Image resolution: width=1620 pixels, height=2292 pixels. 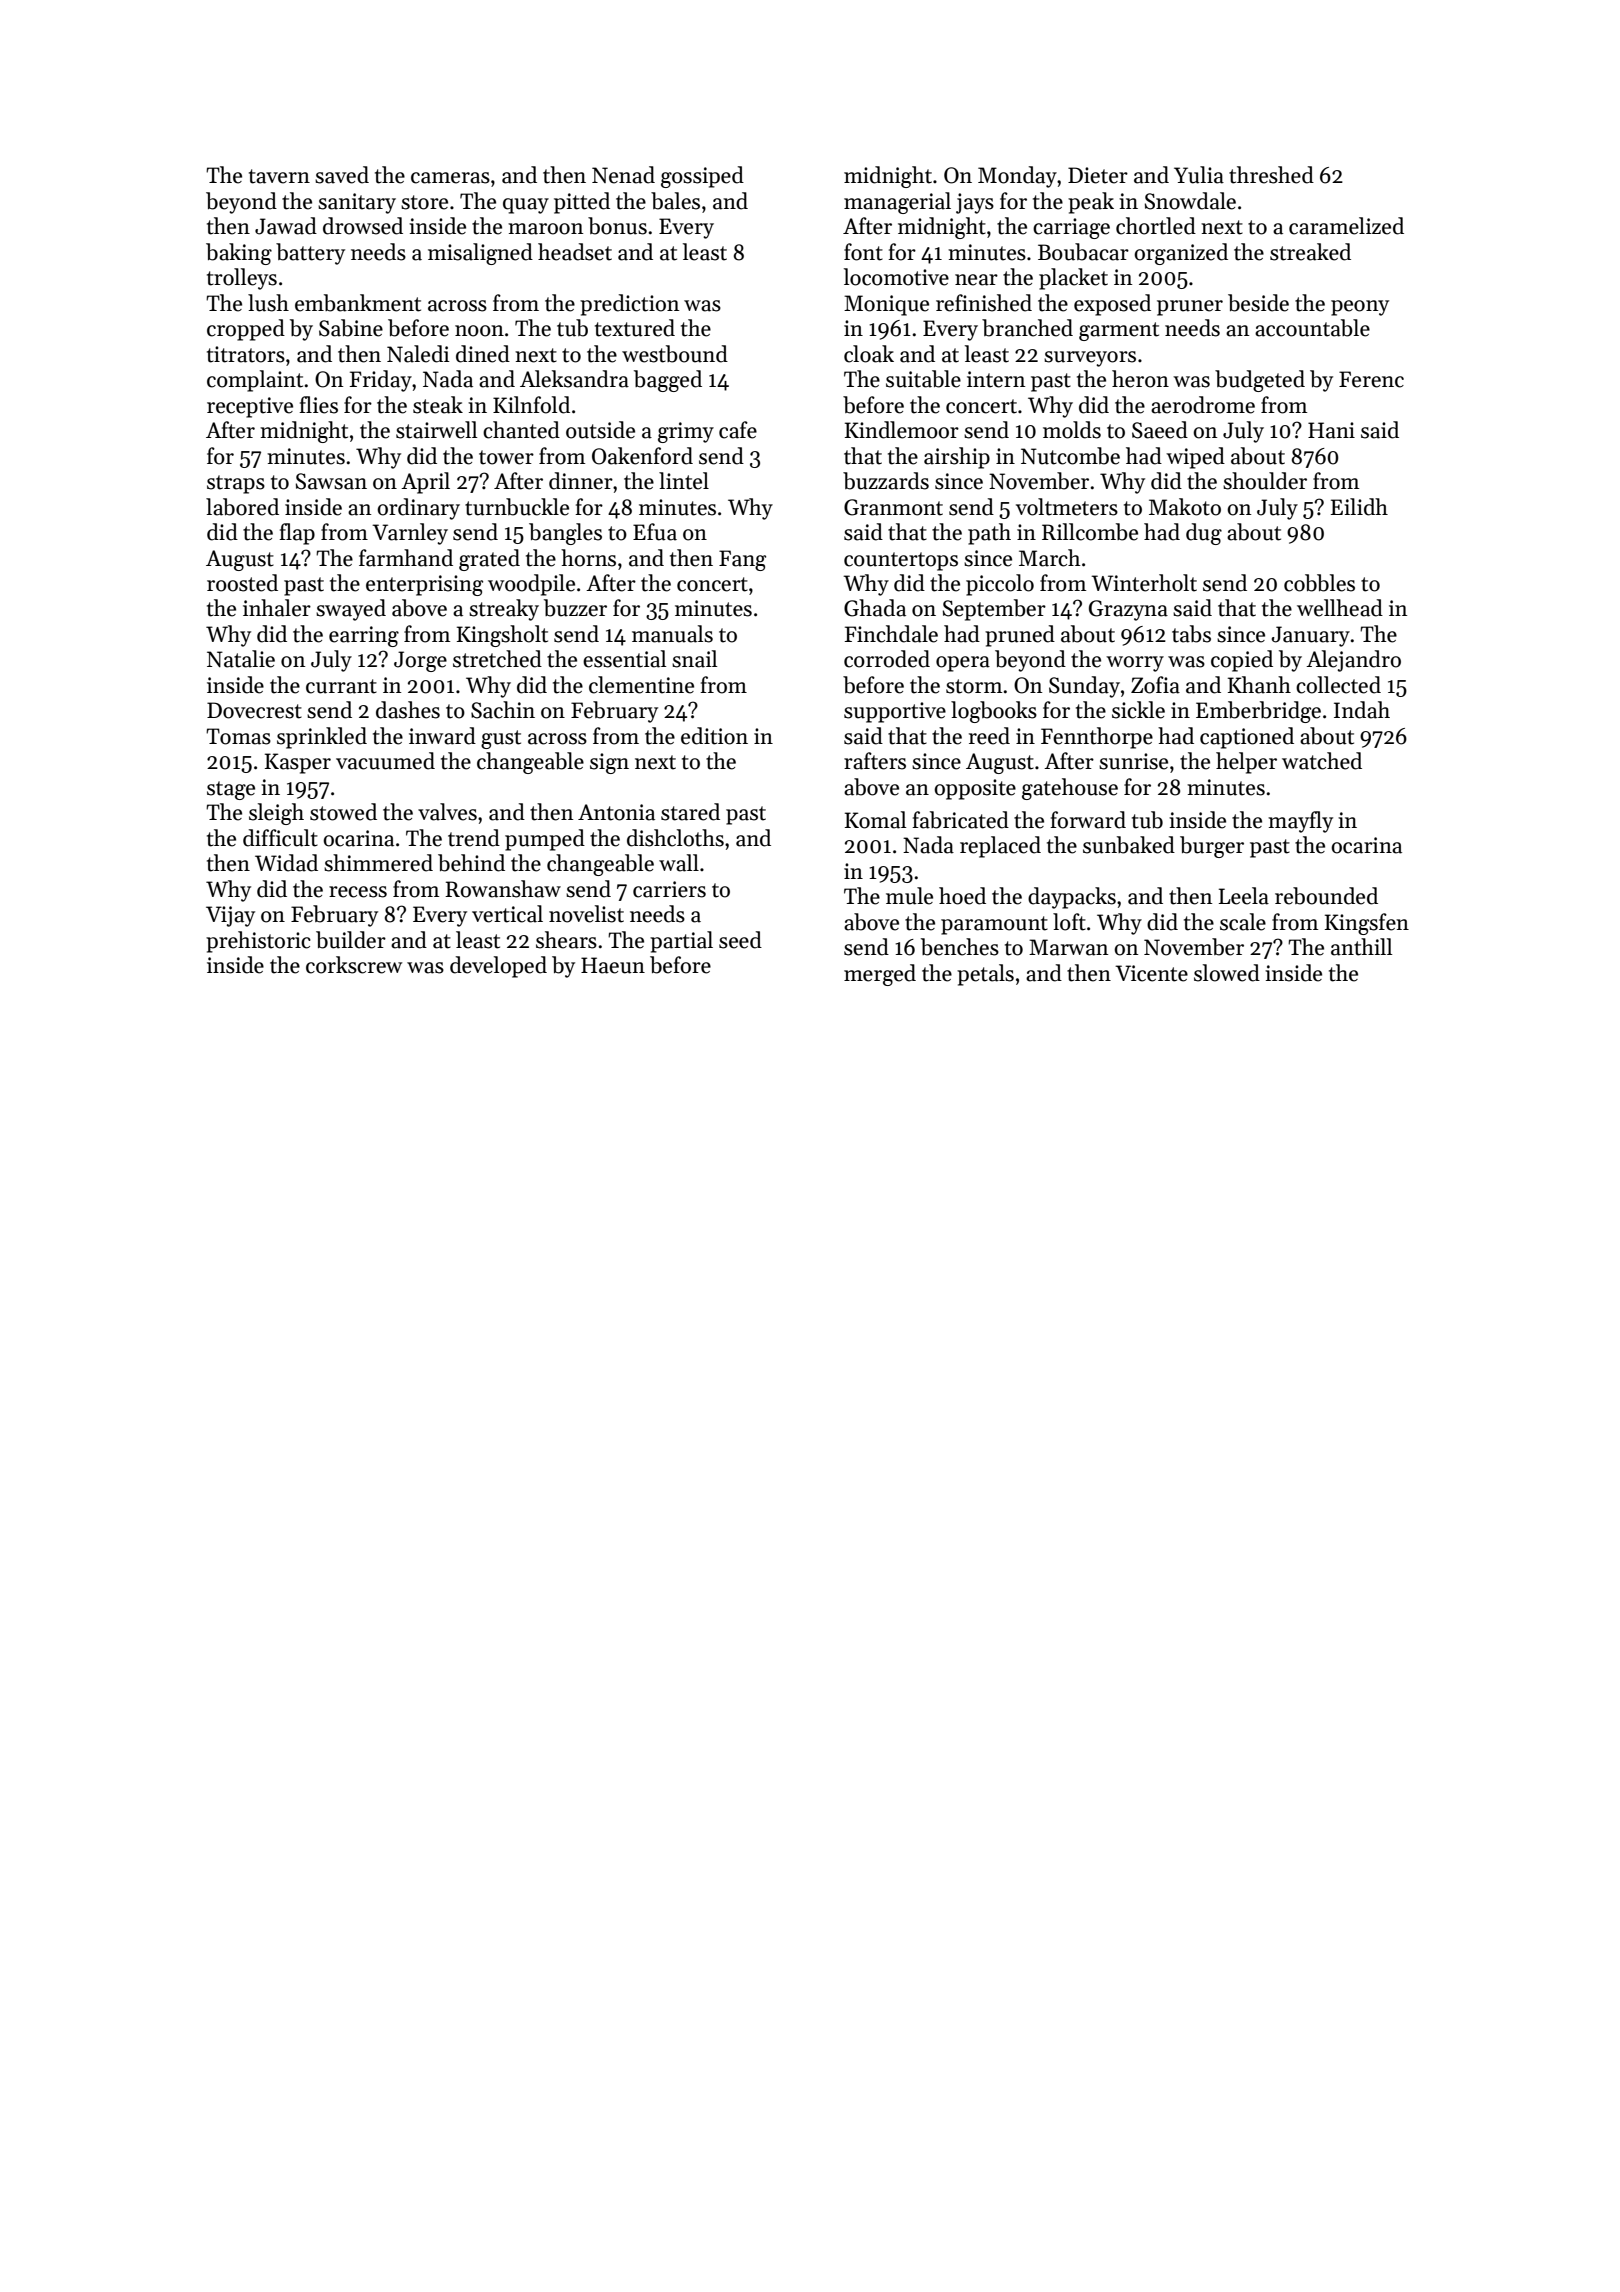 What do you see at coordinates (230, 916) in the page?
I see `Vijay` at bounding box center [230, 916].
